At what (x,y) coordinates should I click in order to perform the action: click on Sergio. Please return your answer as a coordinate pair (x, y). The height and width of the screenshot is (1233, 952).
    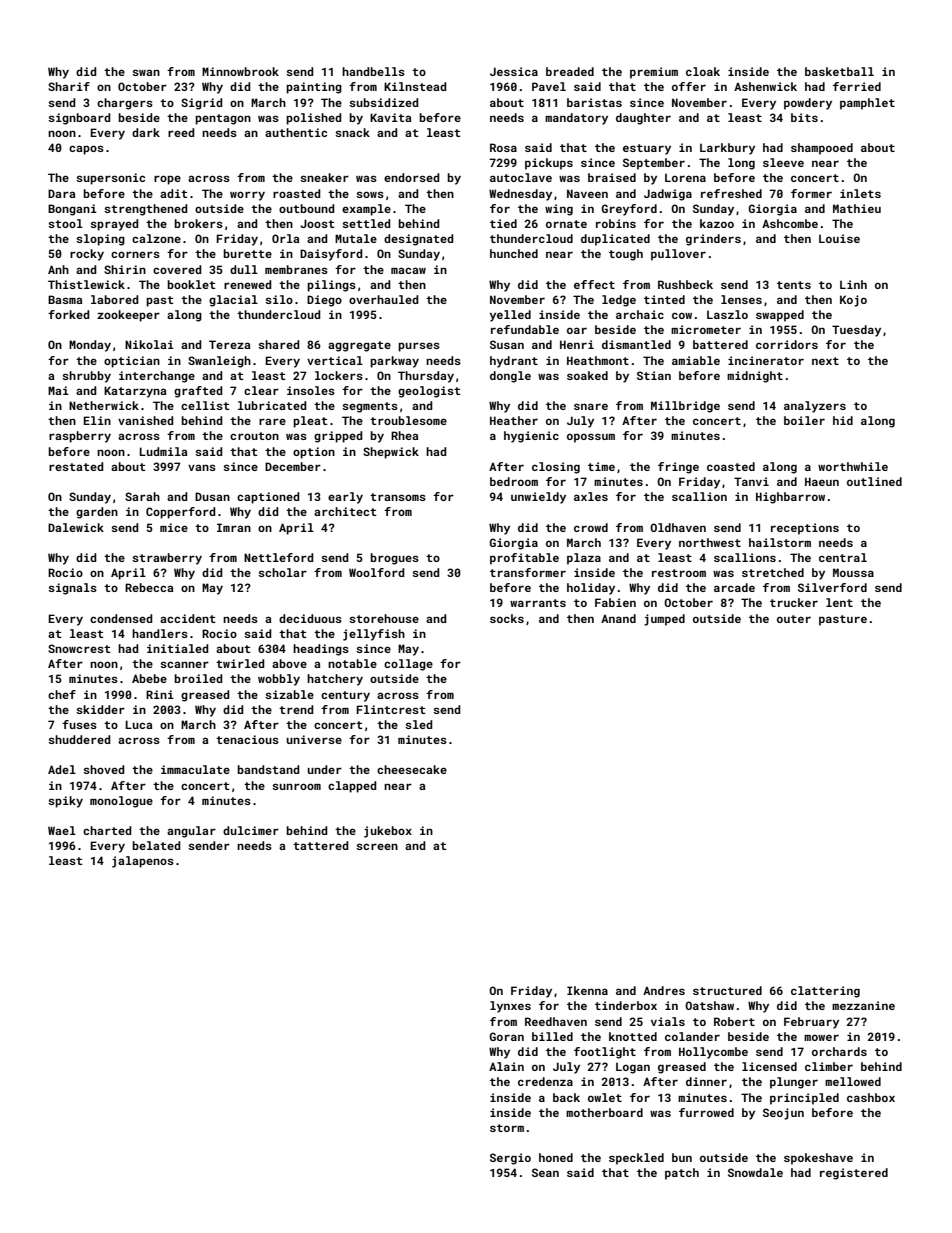
    Looking at the image, I should click on (510, 1159).
